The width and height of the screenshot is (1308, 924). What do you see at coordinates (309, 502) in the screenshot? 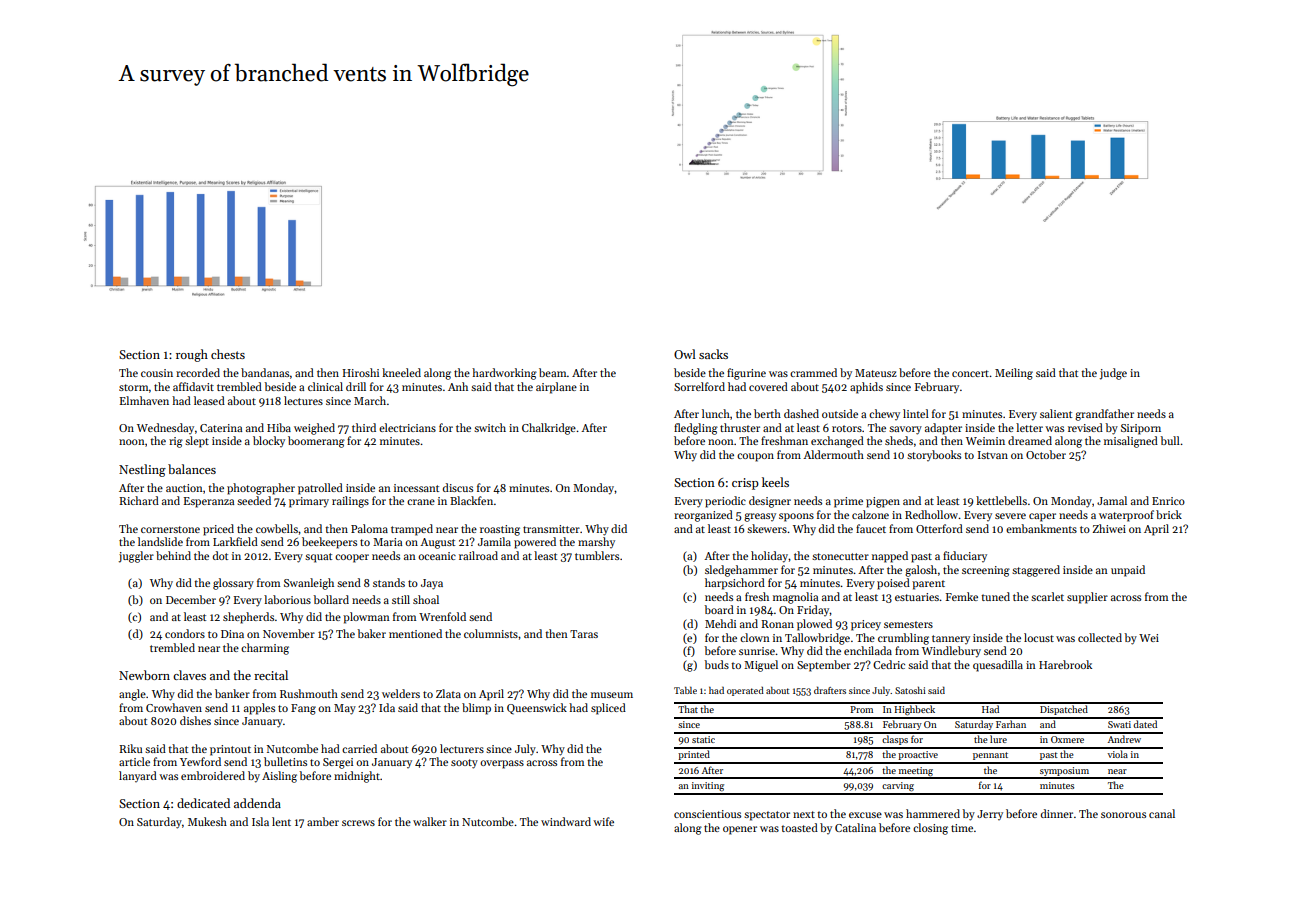
I see `primary` at bounding box center [309, 502].
